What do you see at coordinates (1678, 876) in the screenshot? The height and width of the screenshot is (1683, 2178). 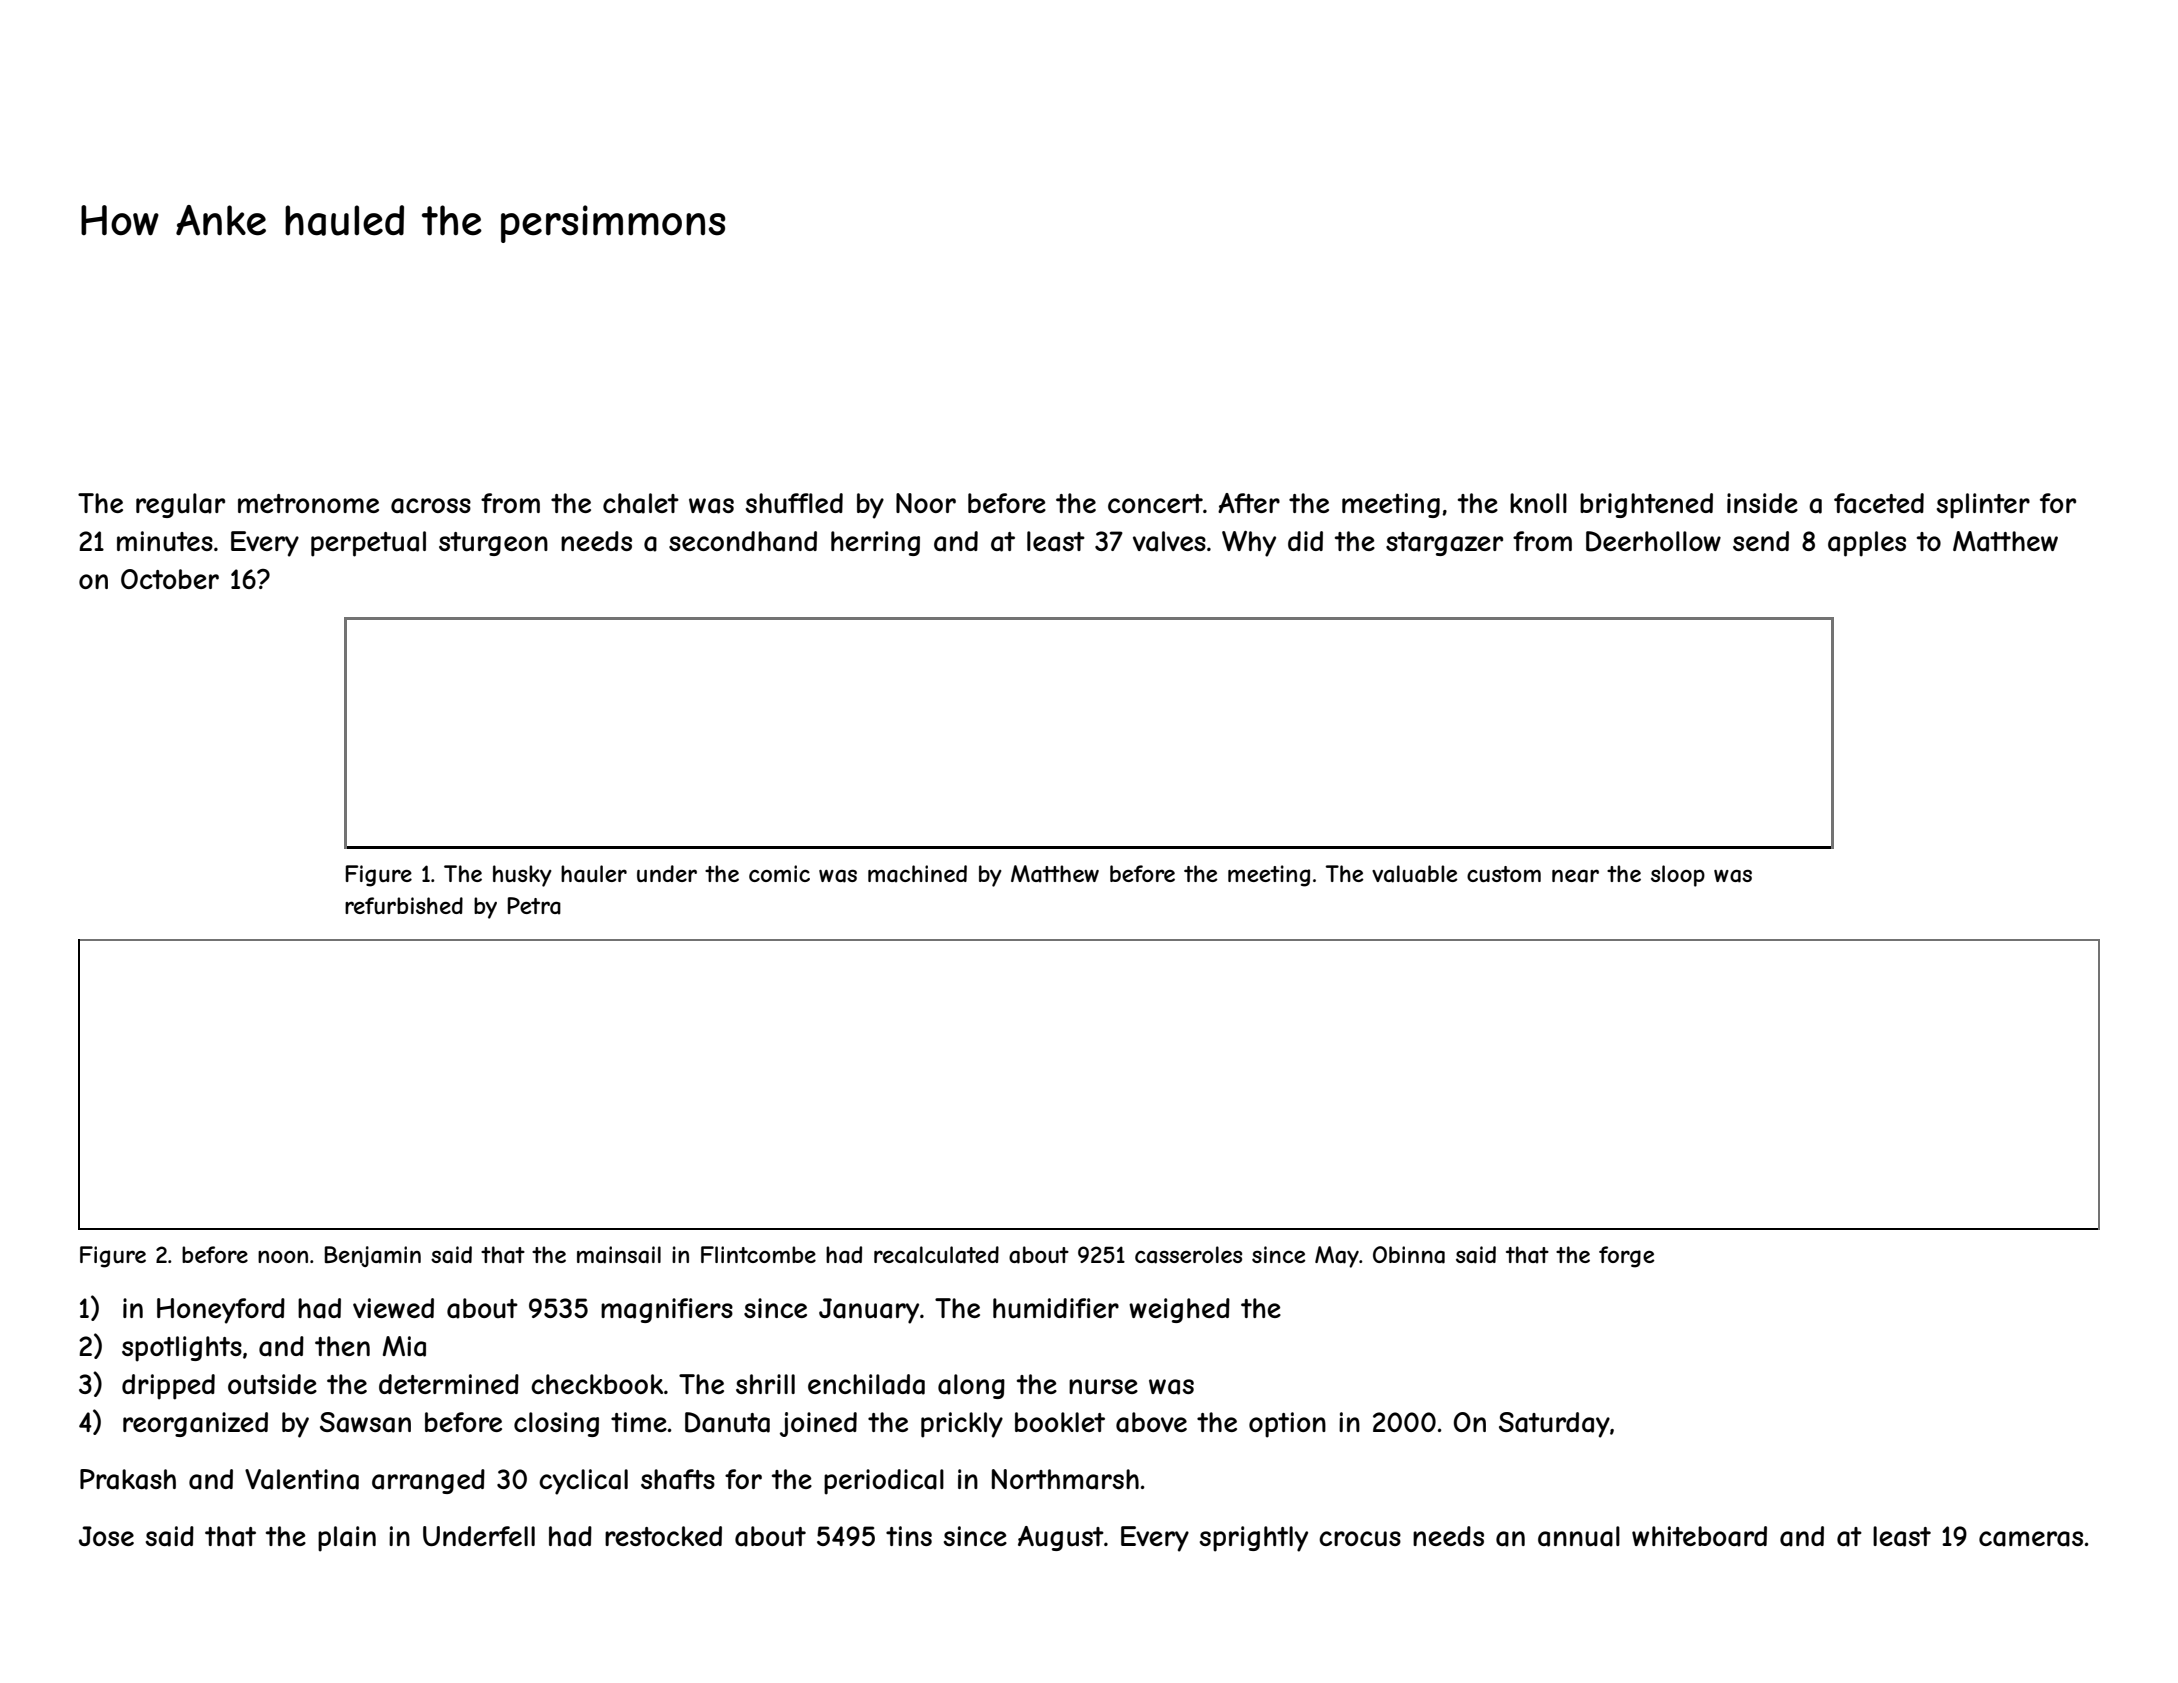 I see `sloop` at bounding box center [1678, 876].
